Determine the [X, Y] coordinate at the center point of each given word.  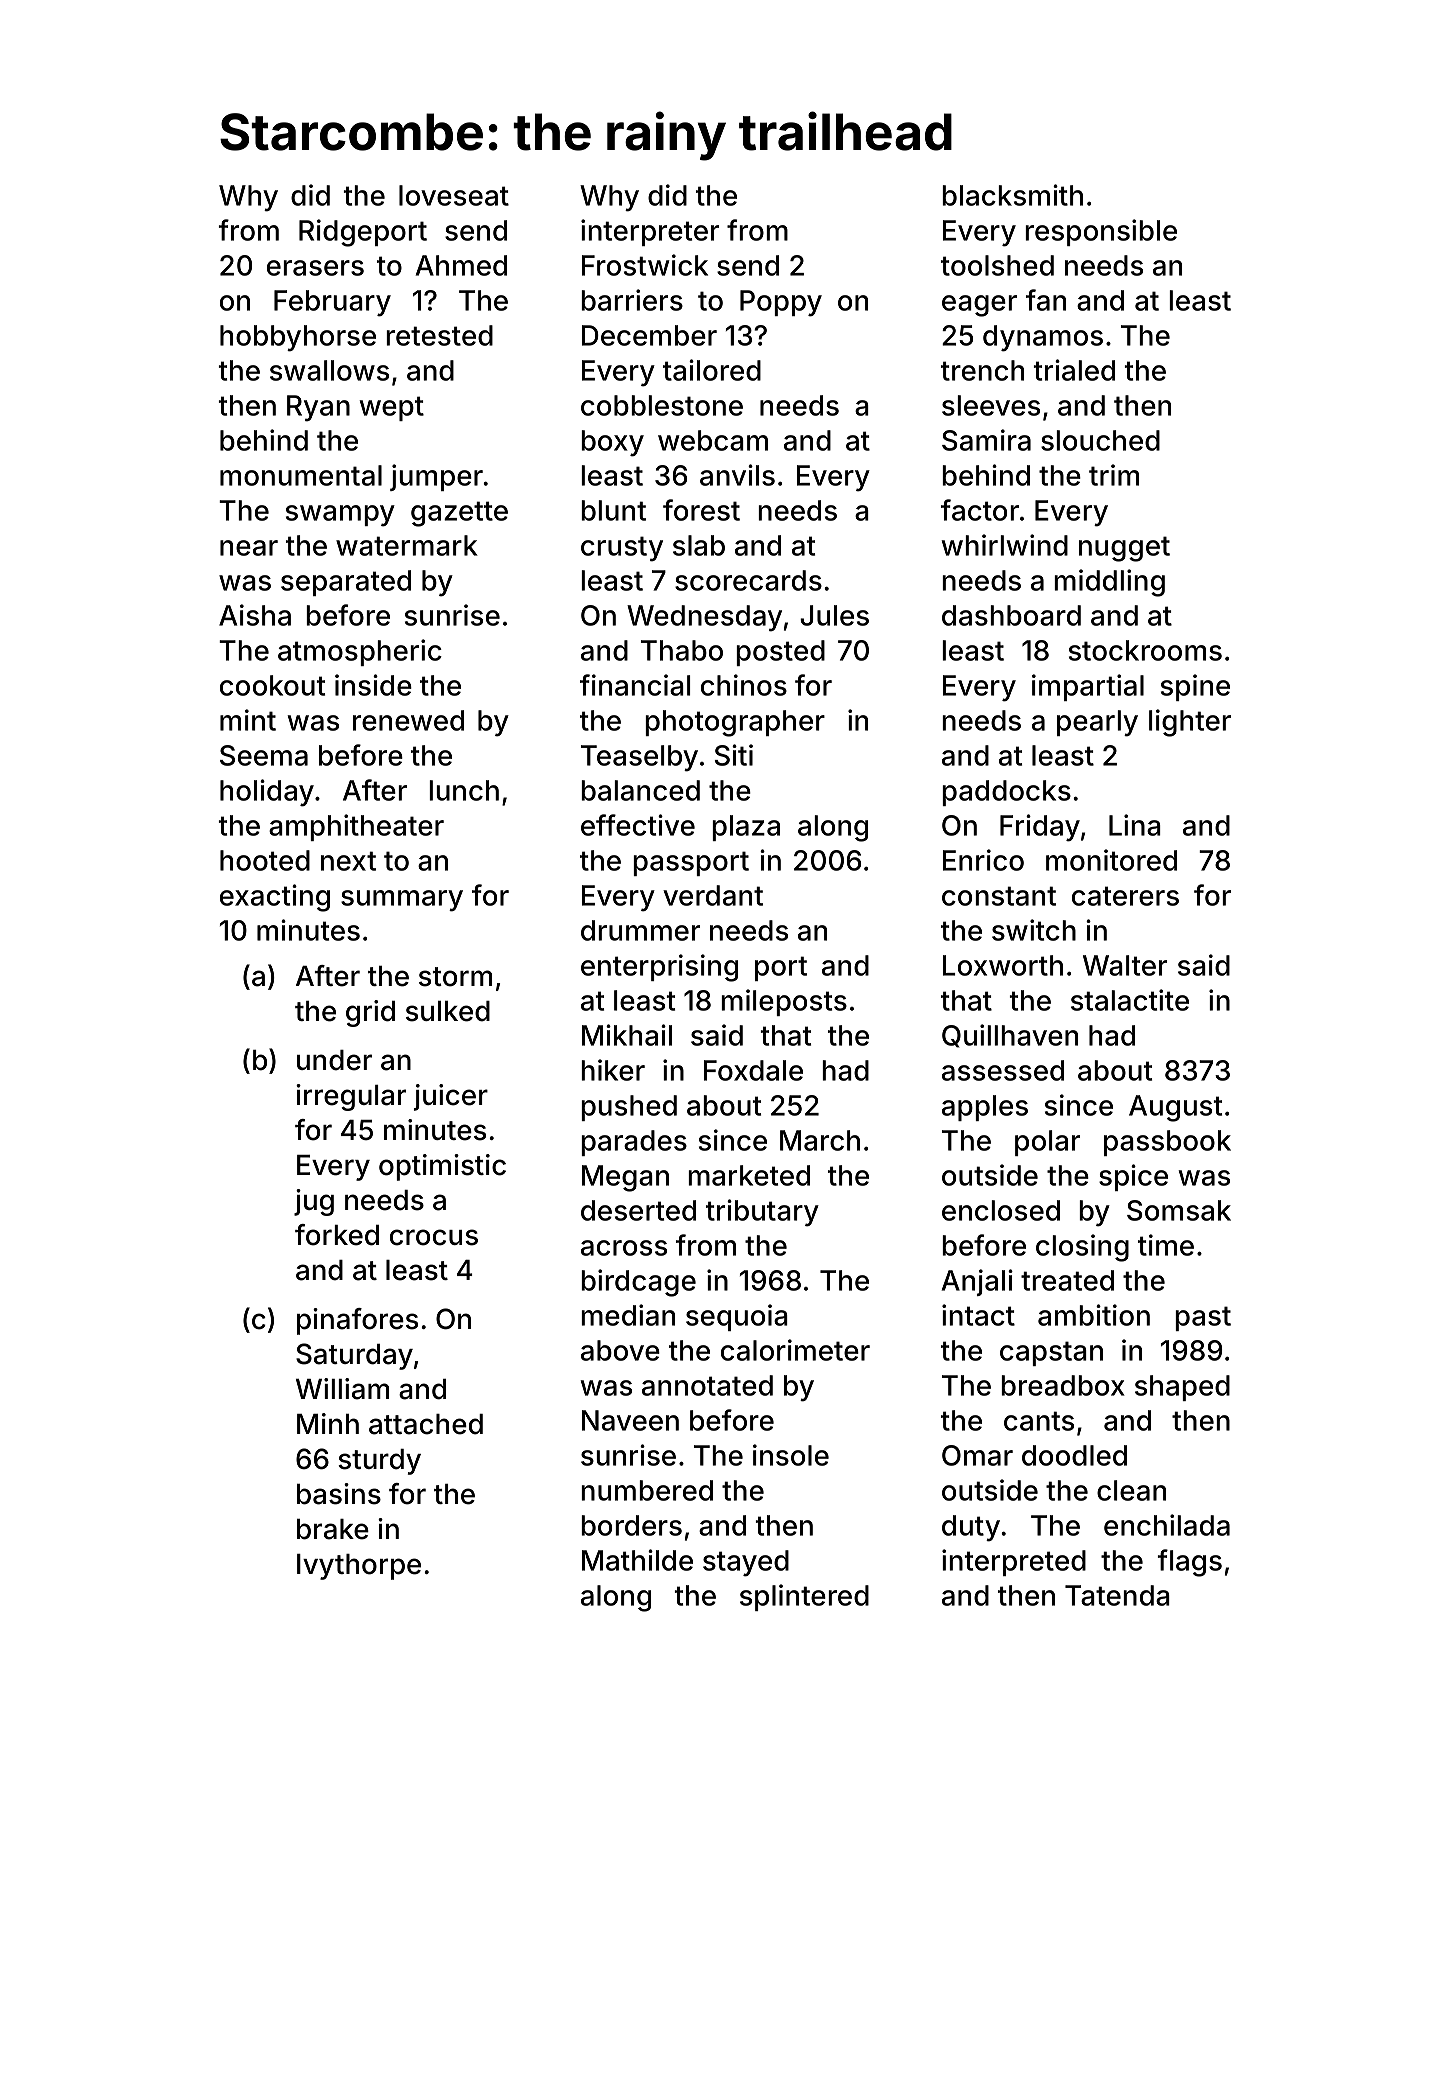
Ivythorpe [359, 1567]
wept [391, 408]
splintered [804, 1597]
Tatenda [1117, 1595]
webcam [713, 440]
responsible [1101, 232]
